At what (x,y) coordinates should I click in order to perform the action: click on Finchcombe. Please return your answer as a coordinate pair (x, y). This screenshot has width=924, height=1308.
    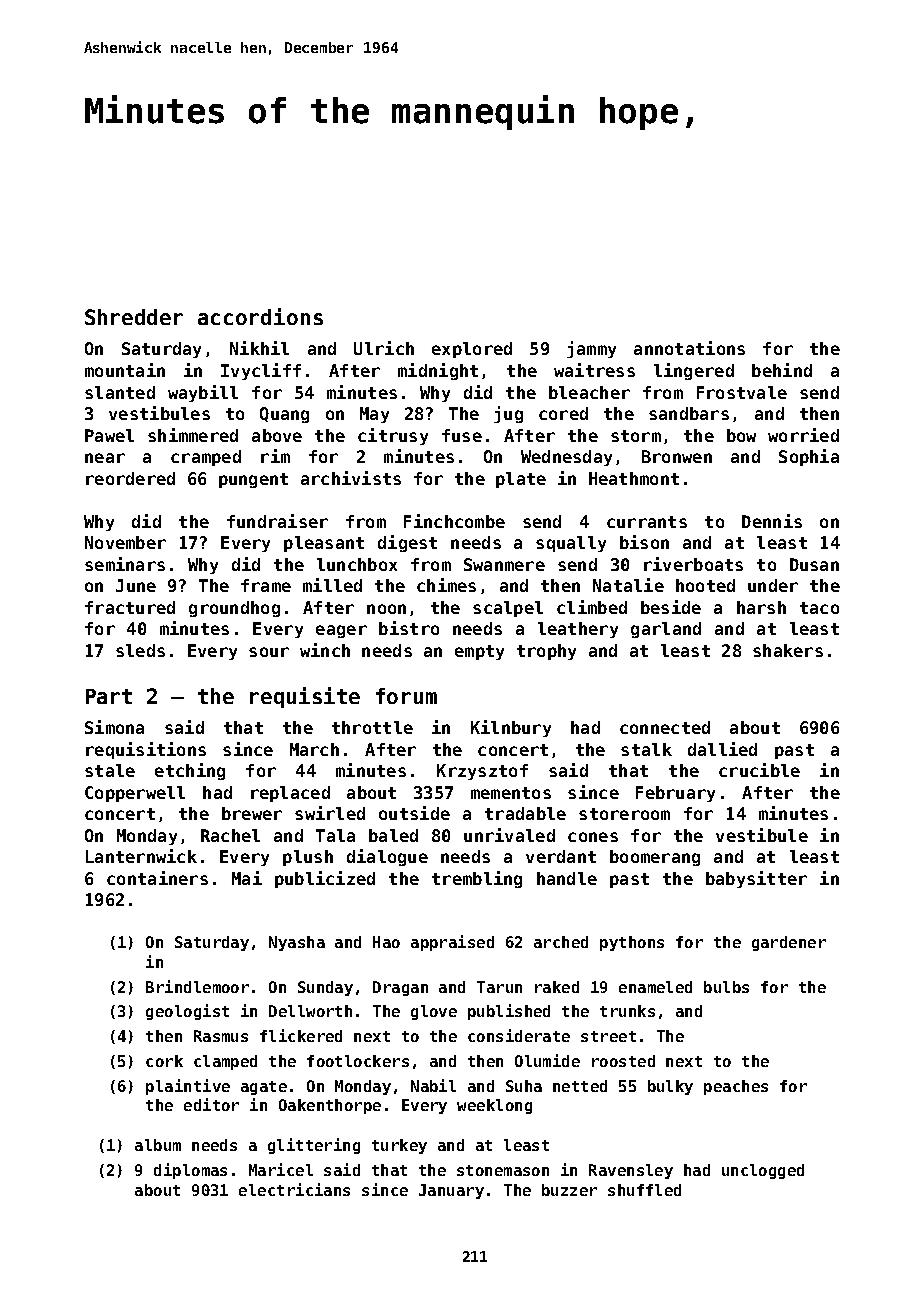
    Looking at the image, I should click on (454, 521).
